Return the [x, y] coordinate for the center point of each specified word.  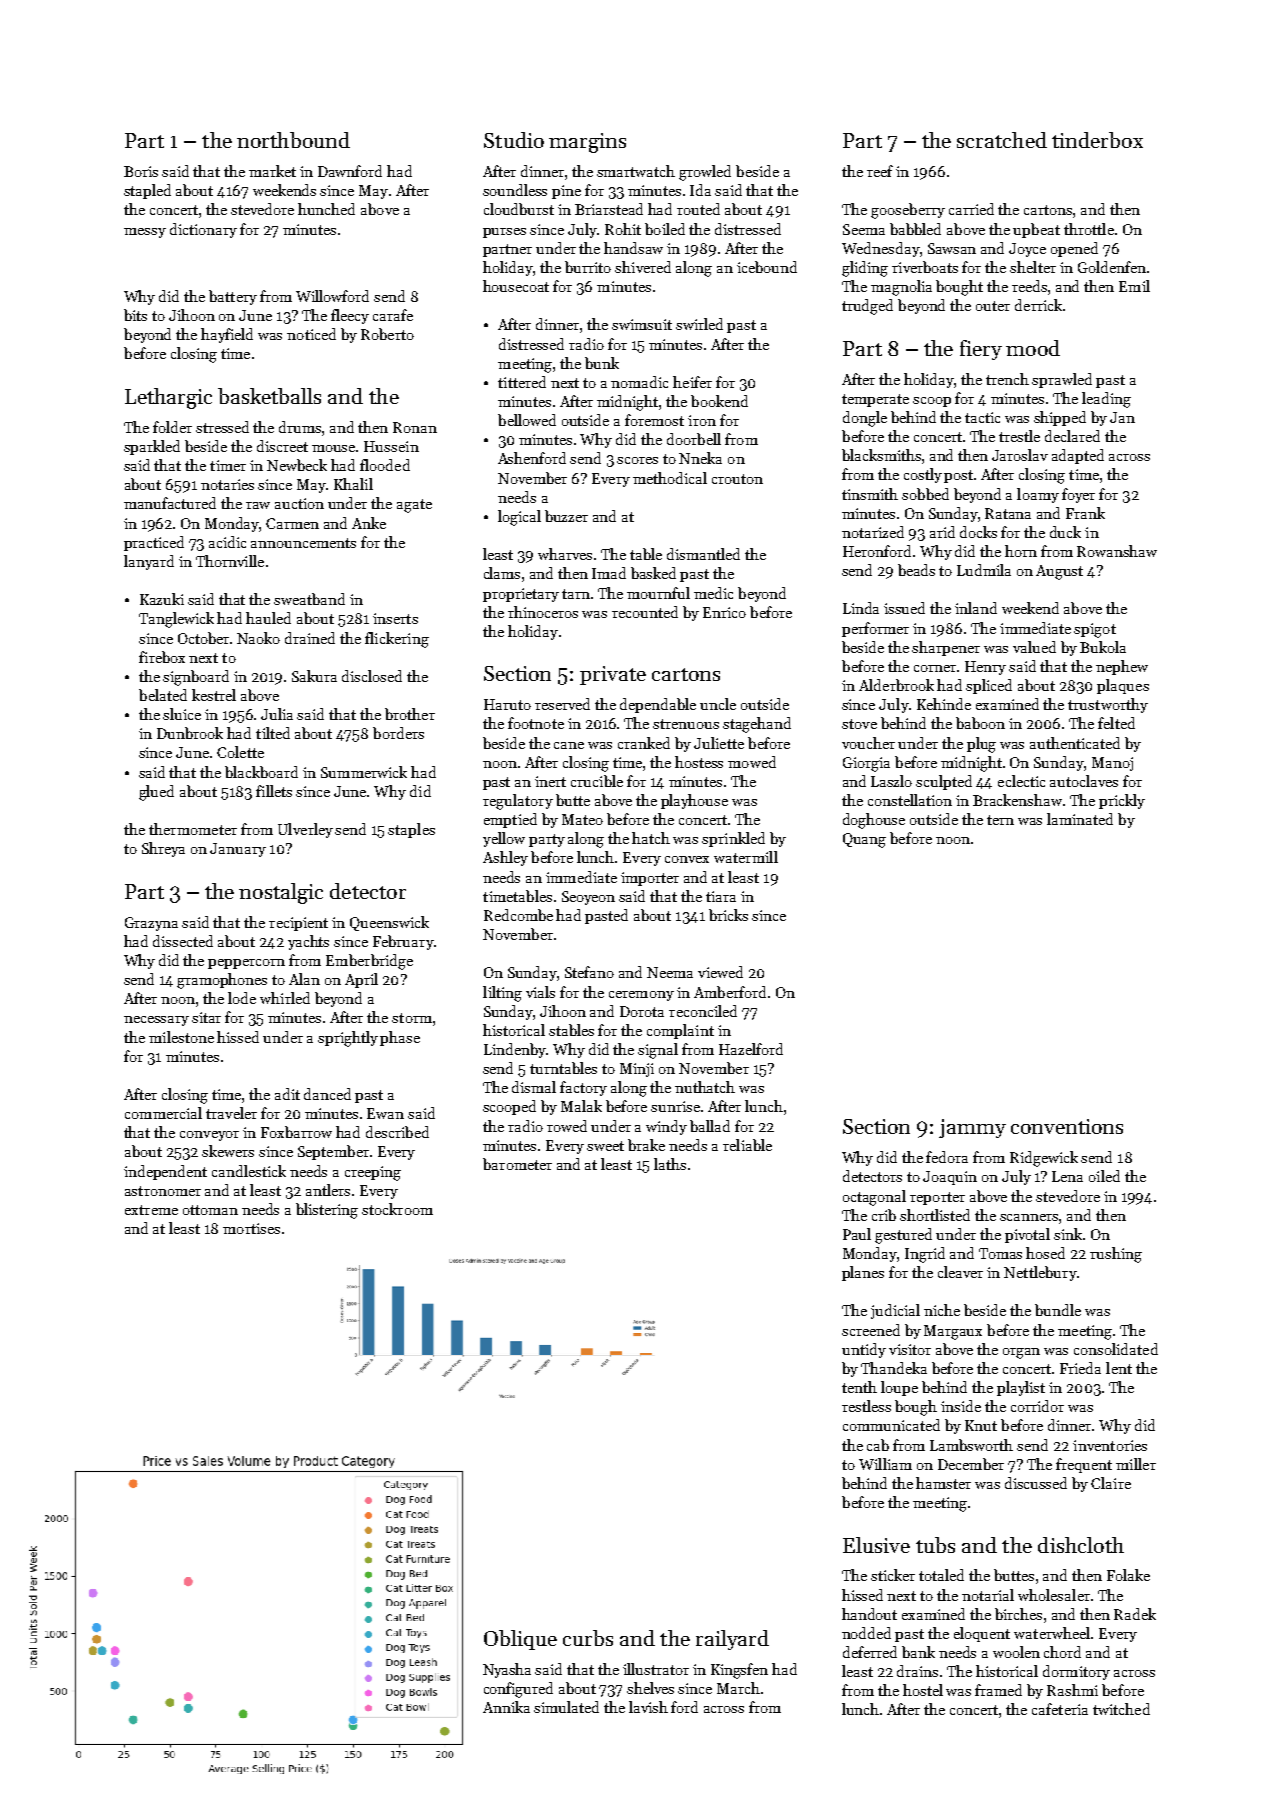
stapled [147, 191]
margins [587, 143]
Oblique [520, 1640]
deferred [870, 1652]
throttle [1089, 229]
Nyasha [507, 1670]
